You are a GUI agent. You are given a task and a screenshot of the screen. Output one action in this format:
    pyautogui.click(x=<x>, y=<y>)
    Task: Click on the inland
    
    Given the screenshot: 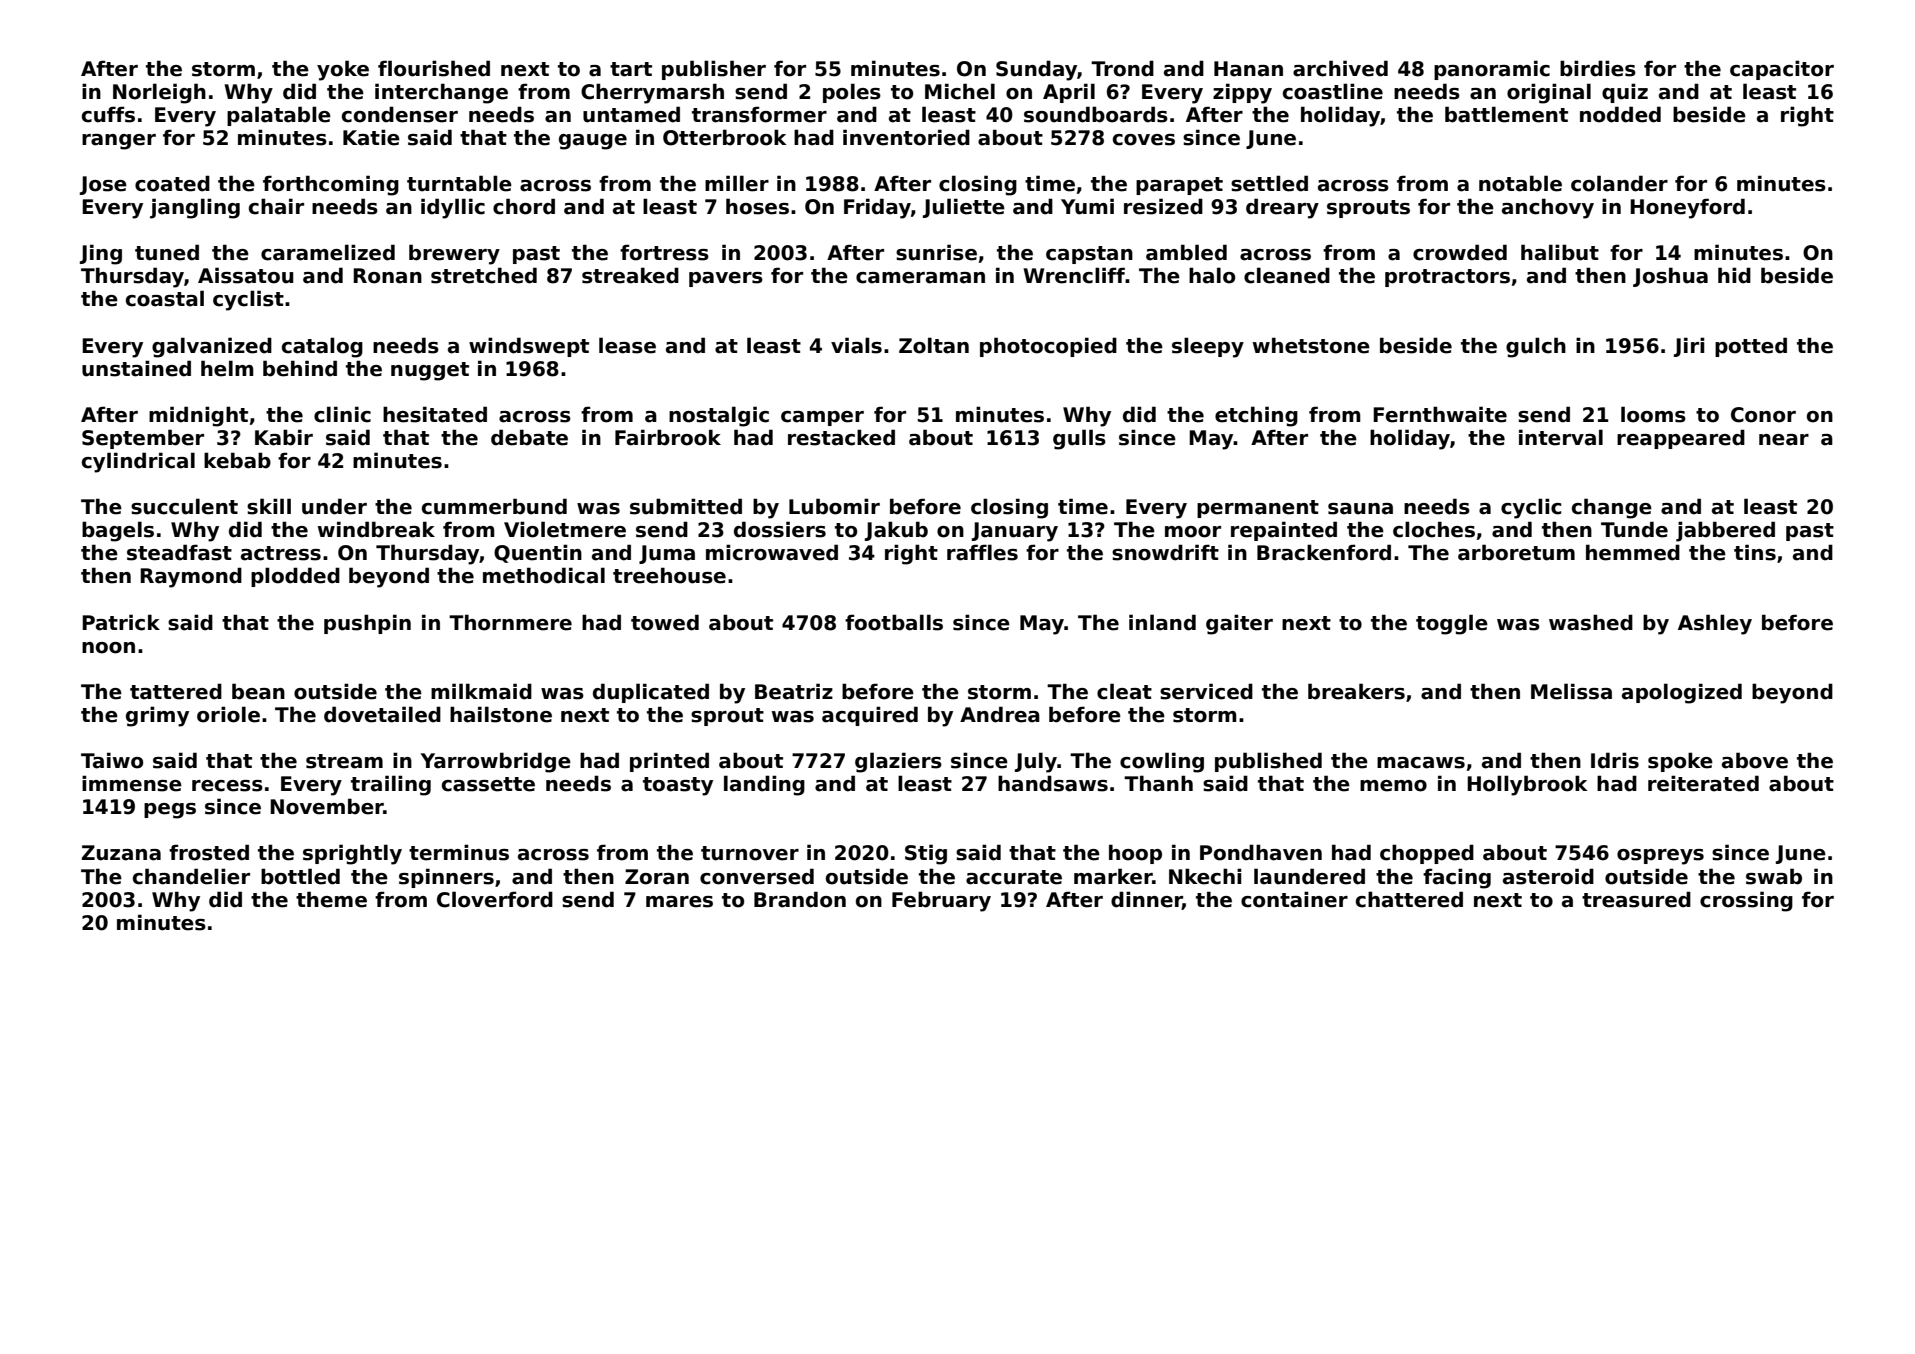 What is the action you would take?
    pyautogui.click(x=1162, y=622)
